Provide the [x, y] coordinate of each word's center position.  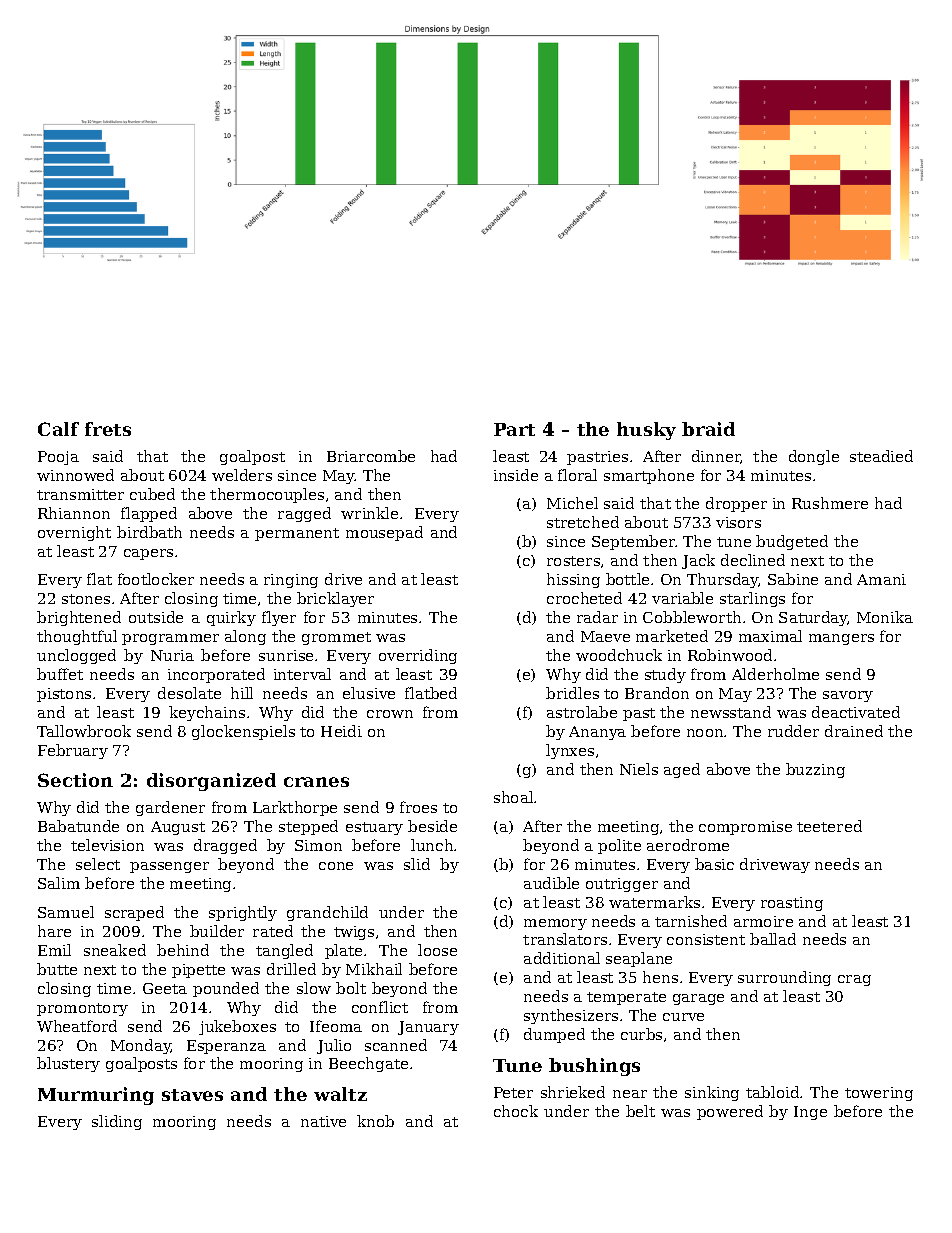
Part [514, 429]
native [323, 1121]
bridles [572, 693]
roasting [792, 904]
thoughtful [77, 637]
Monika [885, 617]
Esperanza [226, 1047]
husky [646, 431]
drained [854, 731]
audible [551, 883]
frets [108, 429]
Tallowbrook [84, 731]
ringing [291, 581]
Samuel [66, 912]
